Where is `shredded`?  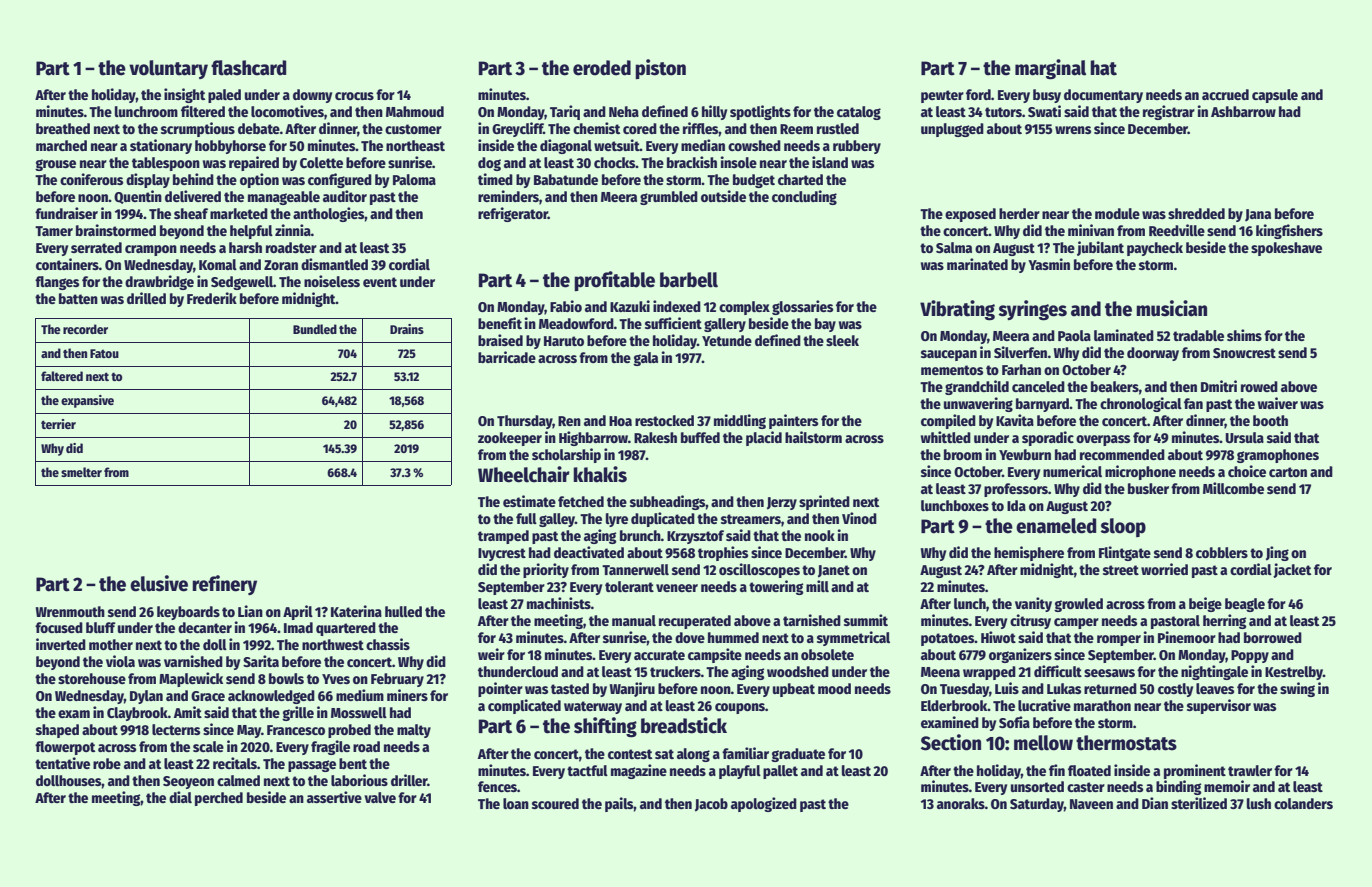
shredded is located at coordinates (1196, 213).
